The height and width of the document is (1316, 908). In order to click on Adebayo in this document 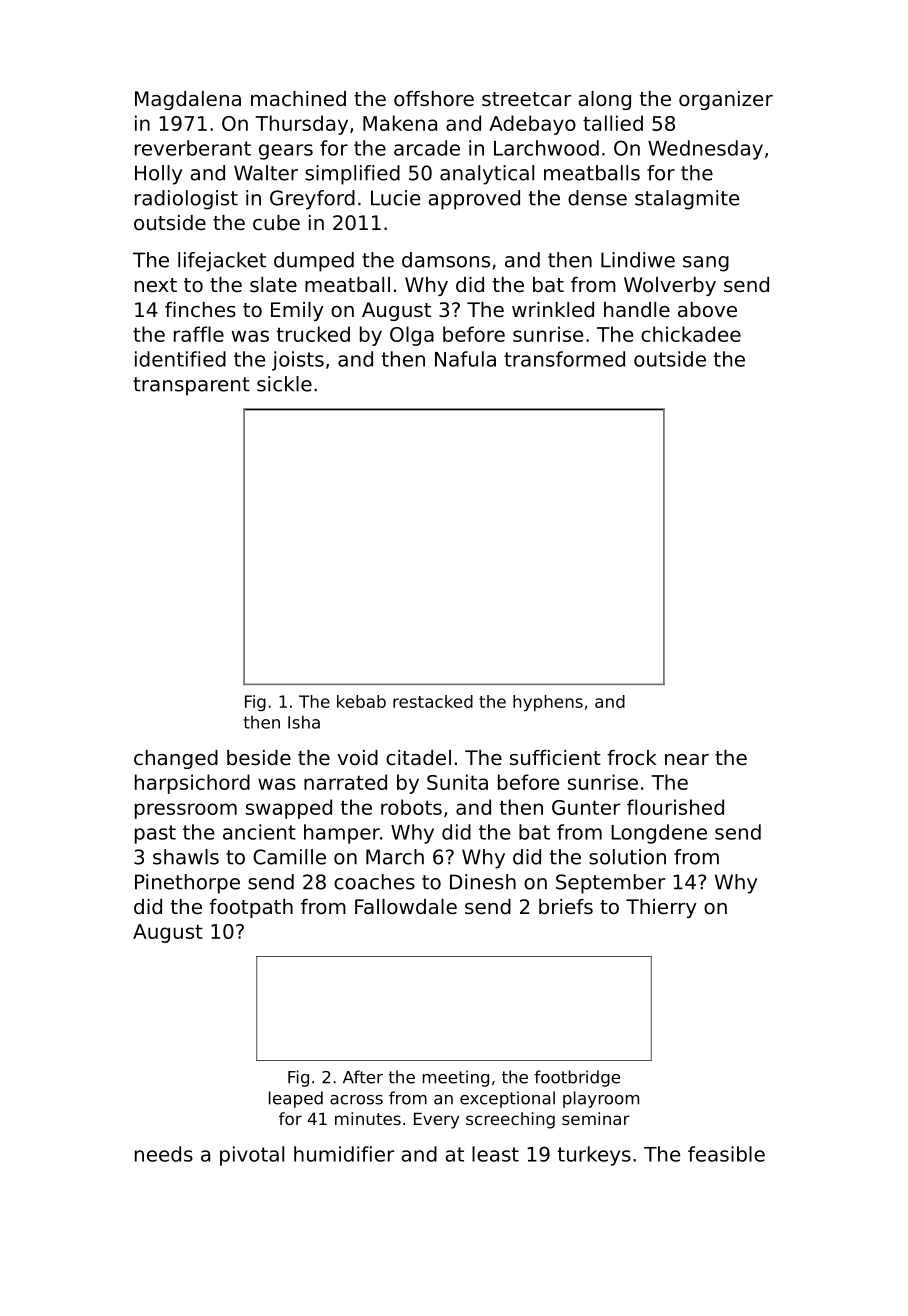, I will do `click(532, 125)`.
